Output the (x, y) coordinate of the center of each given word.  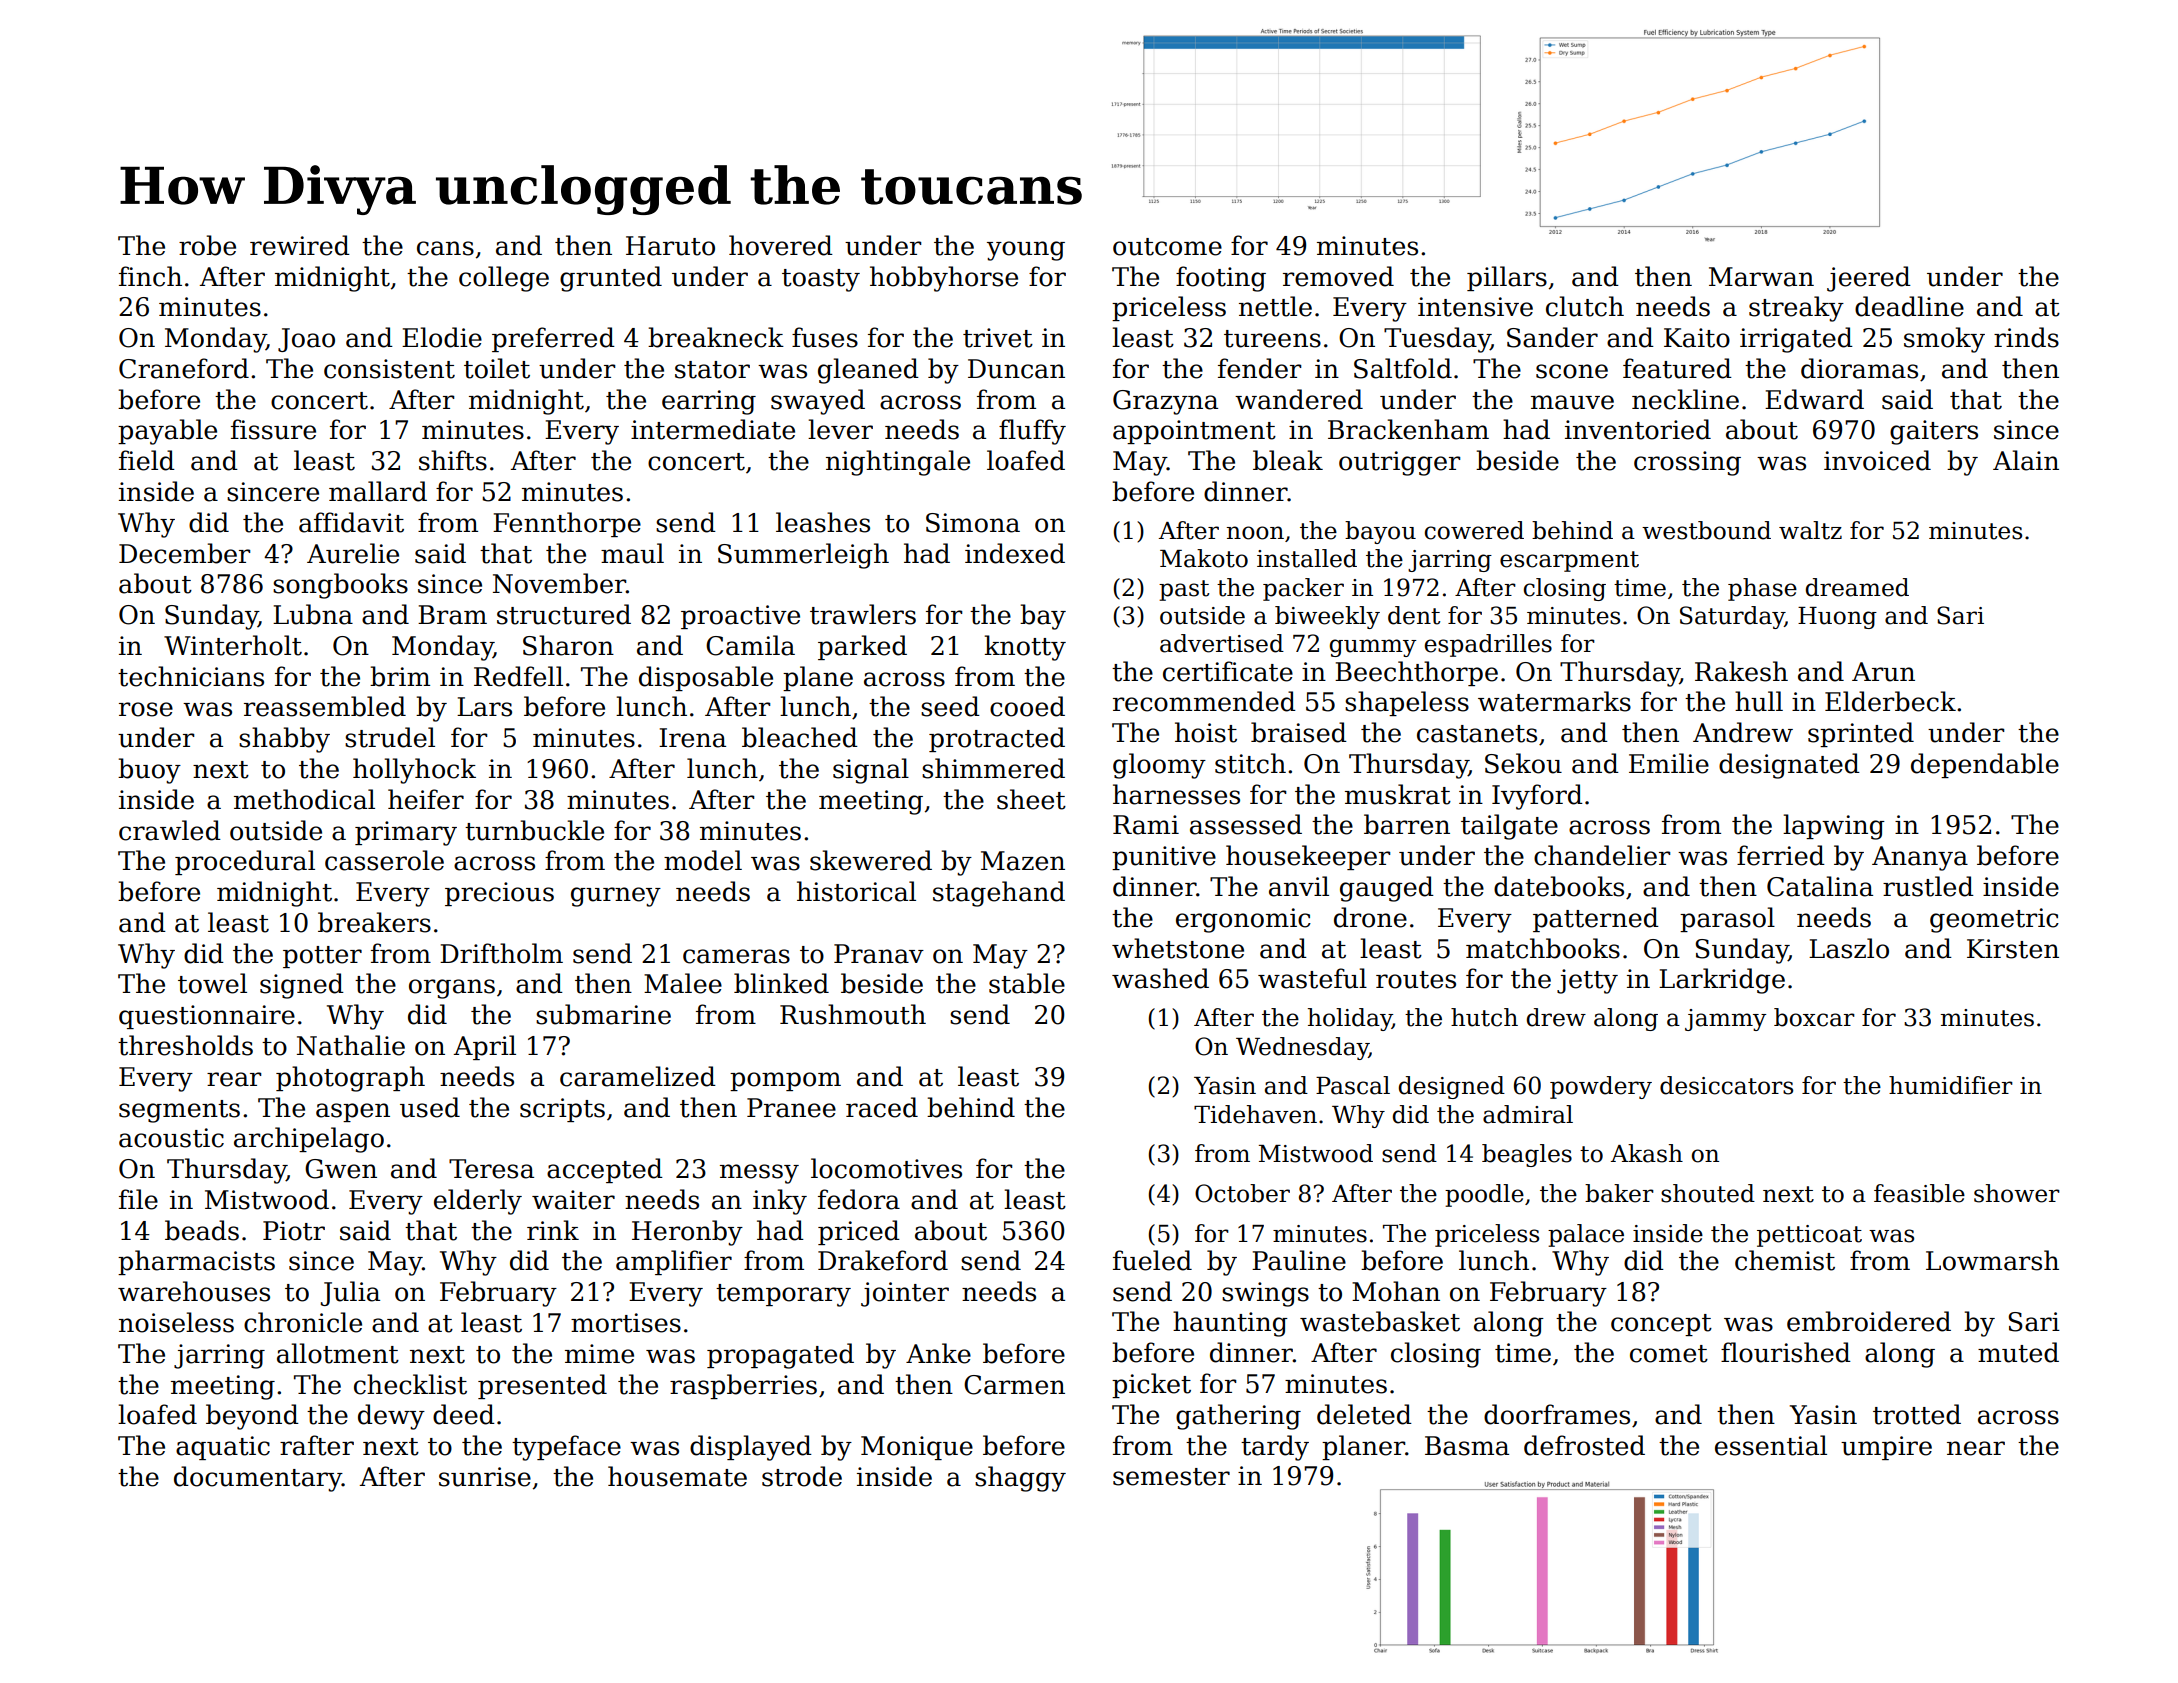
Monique (917, 1448)
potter (322, 957)
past (1184, 590)
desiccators (1726, 1085)
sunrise (485, 1477)
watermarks (1554, 701)
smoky (1944, 340)
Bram (452, 615)
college (504, 279)
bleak (1288, 460)
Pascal (1353, 1085)
